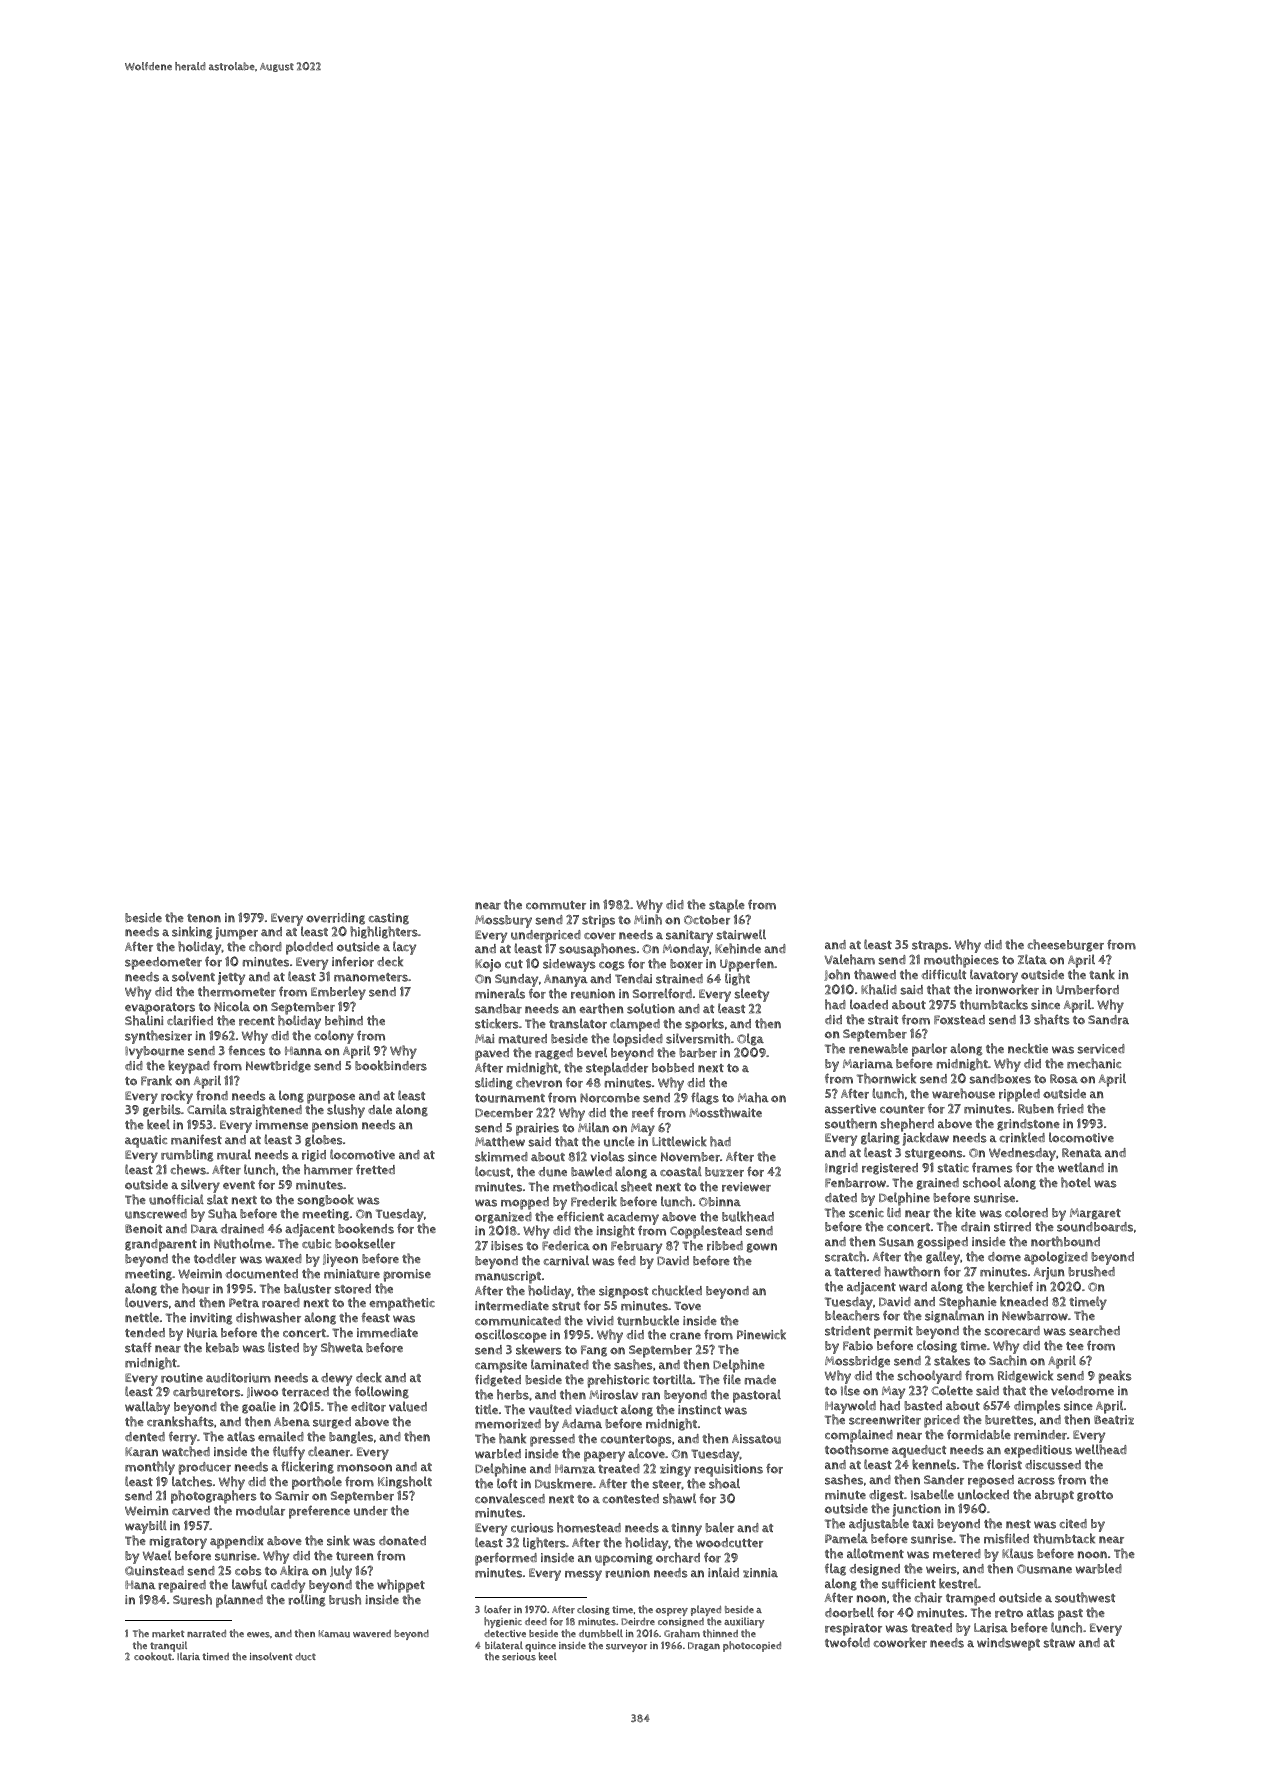 This screenshot has width=1262, height=1785. I want to click on hank, so click(512, 1438).
